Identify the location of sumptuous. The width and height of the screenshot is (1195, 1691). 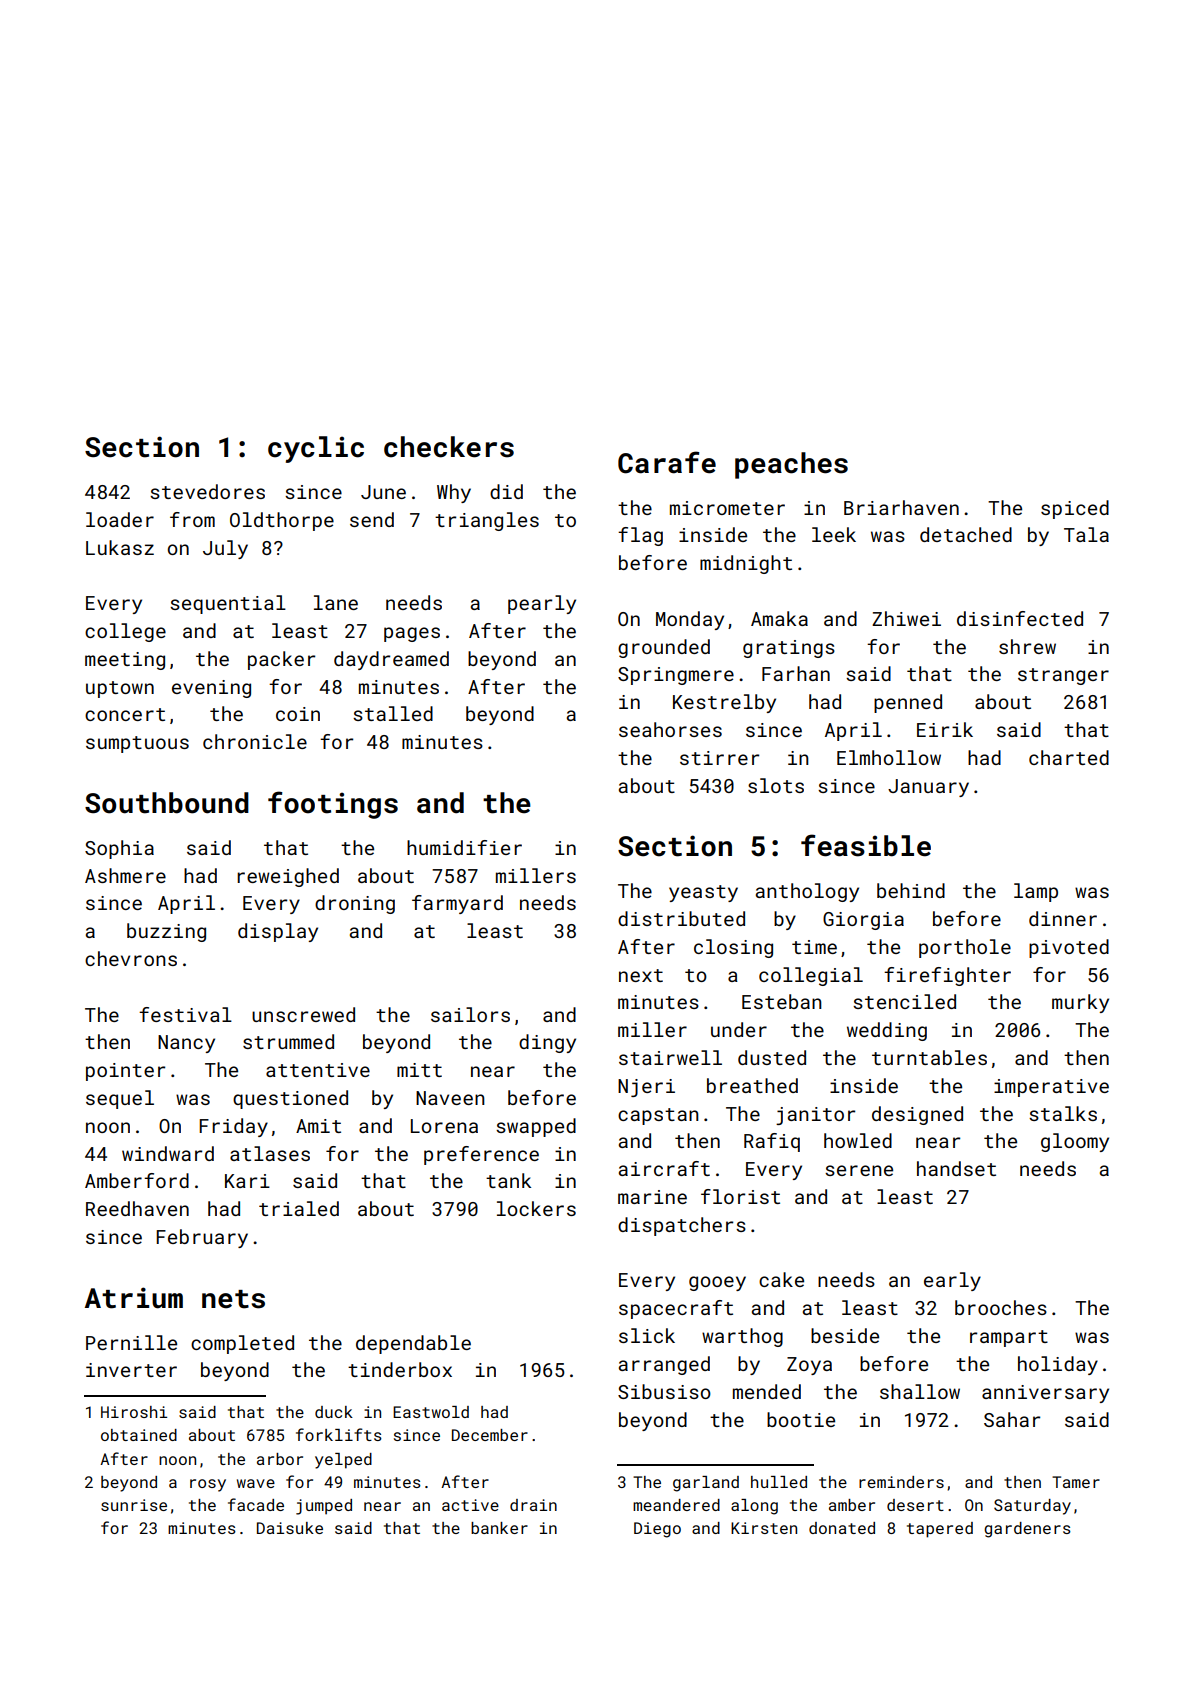
(137, 744).
